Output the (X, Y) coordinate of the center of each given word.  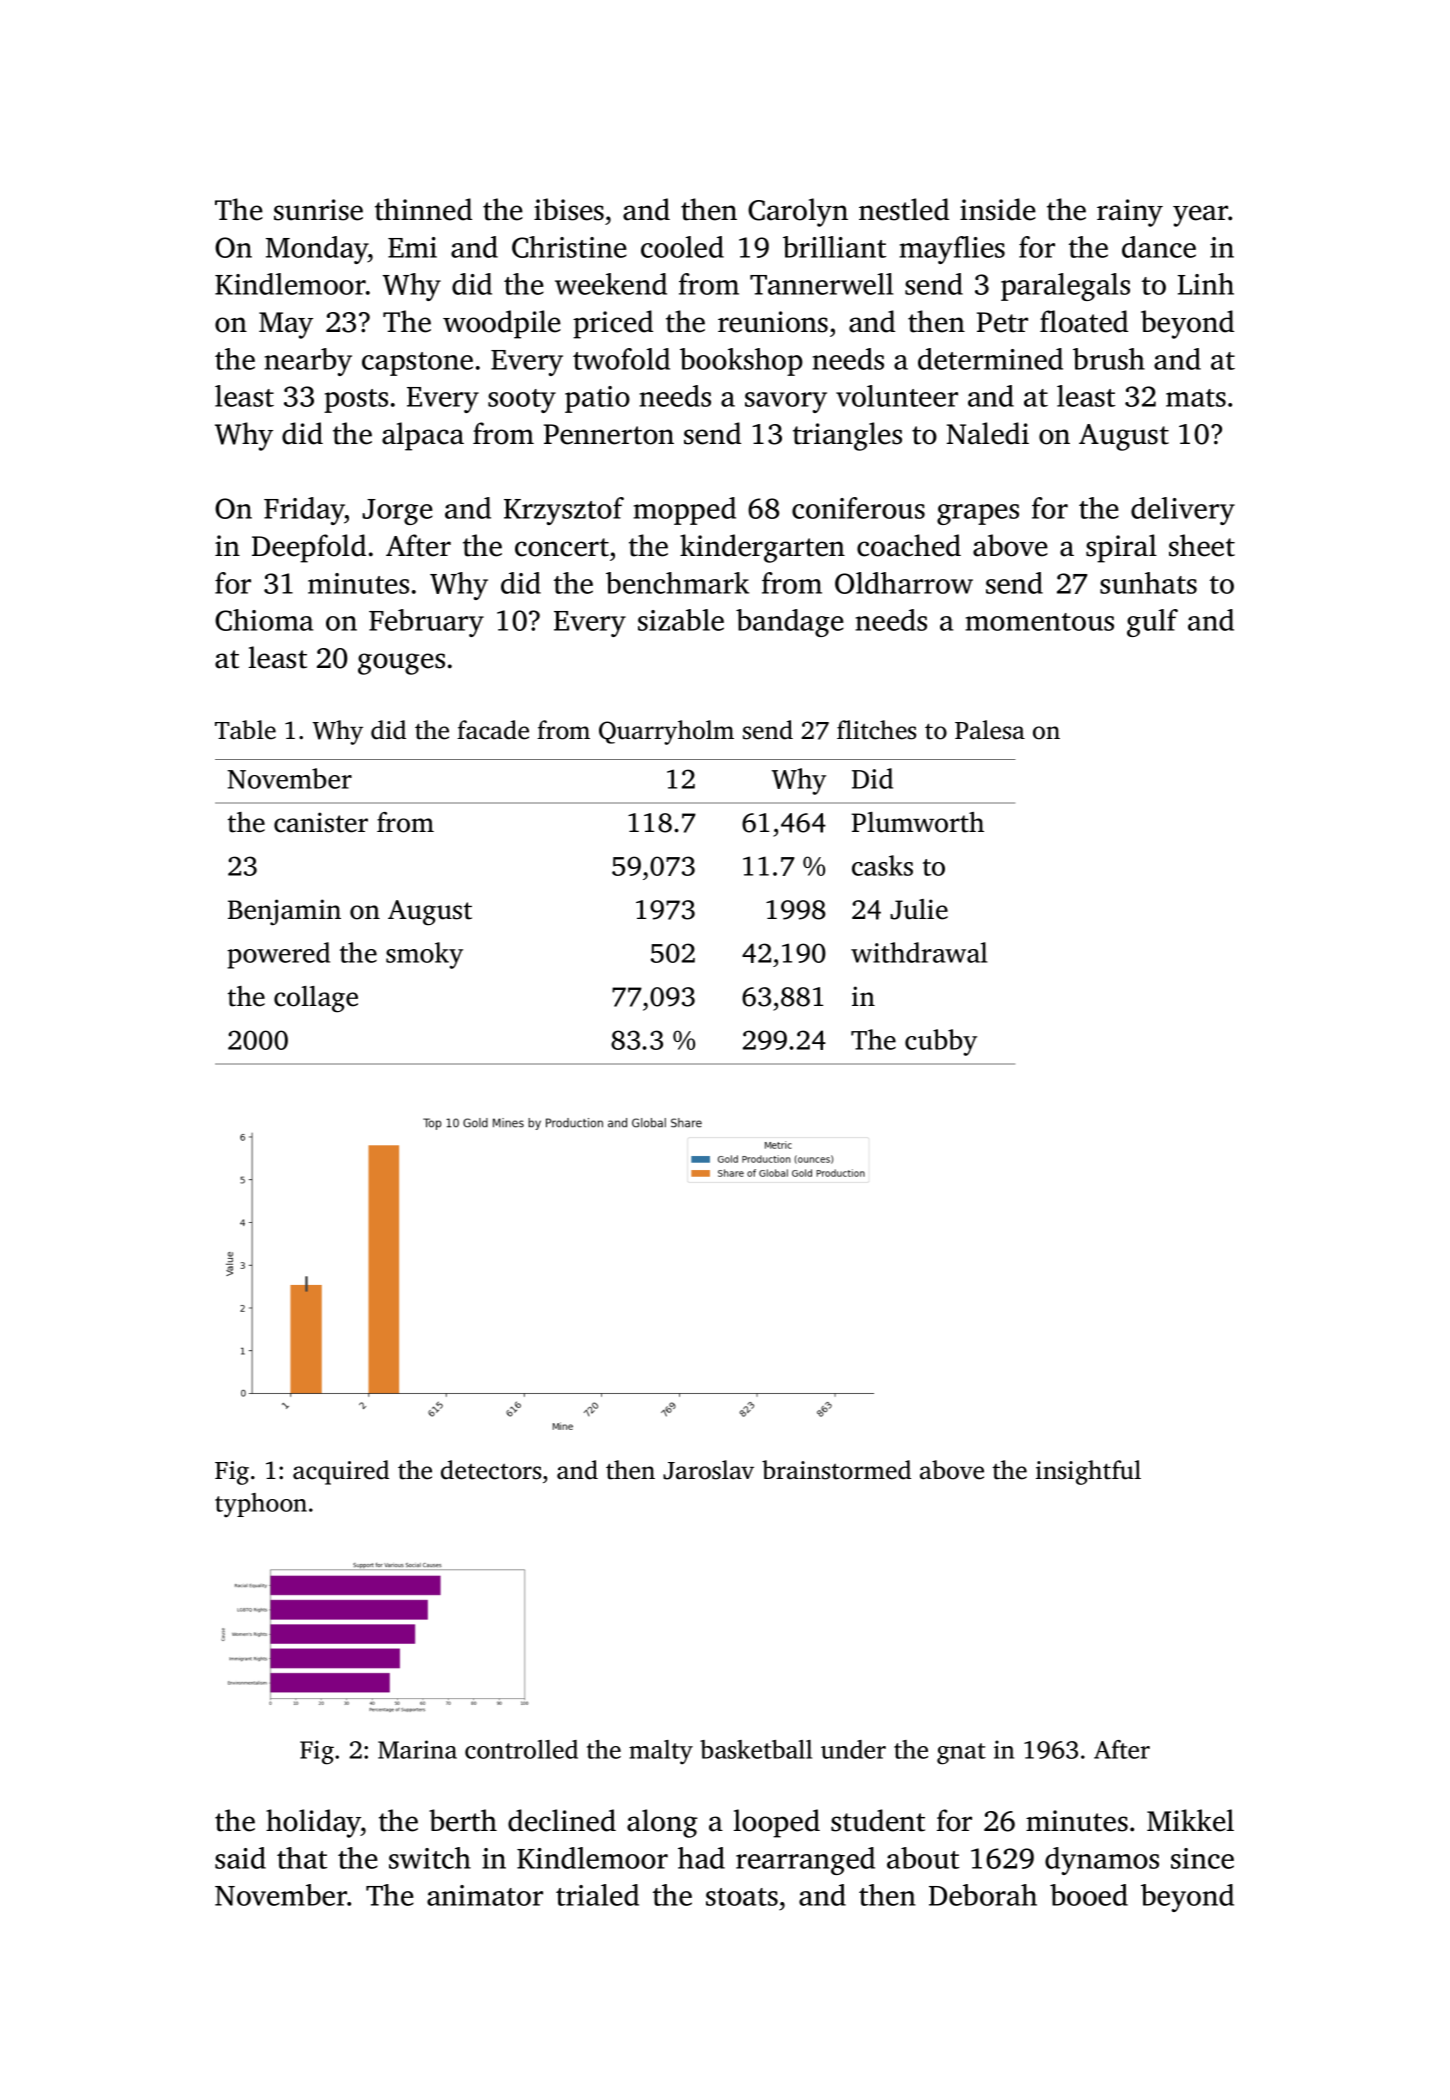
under (853, 1749)
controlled (521, 1749)
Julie (919, 909)
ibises (569, 209)
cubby (941, 1042)
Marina (417, 1749)
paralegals (1065, 287)
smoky (424, 955)
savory (786, 402)
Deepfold (309, 548)
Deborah (983, 1895)
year (1200, 216)
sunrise (318, 210)
